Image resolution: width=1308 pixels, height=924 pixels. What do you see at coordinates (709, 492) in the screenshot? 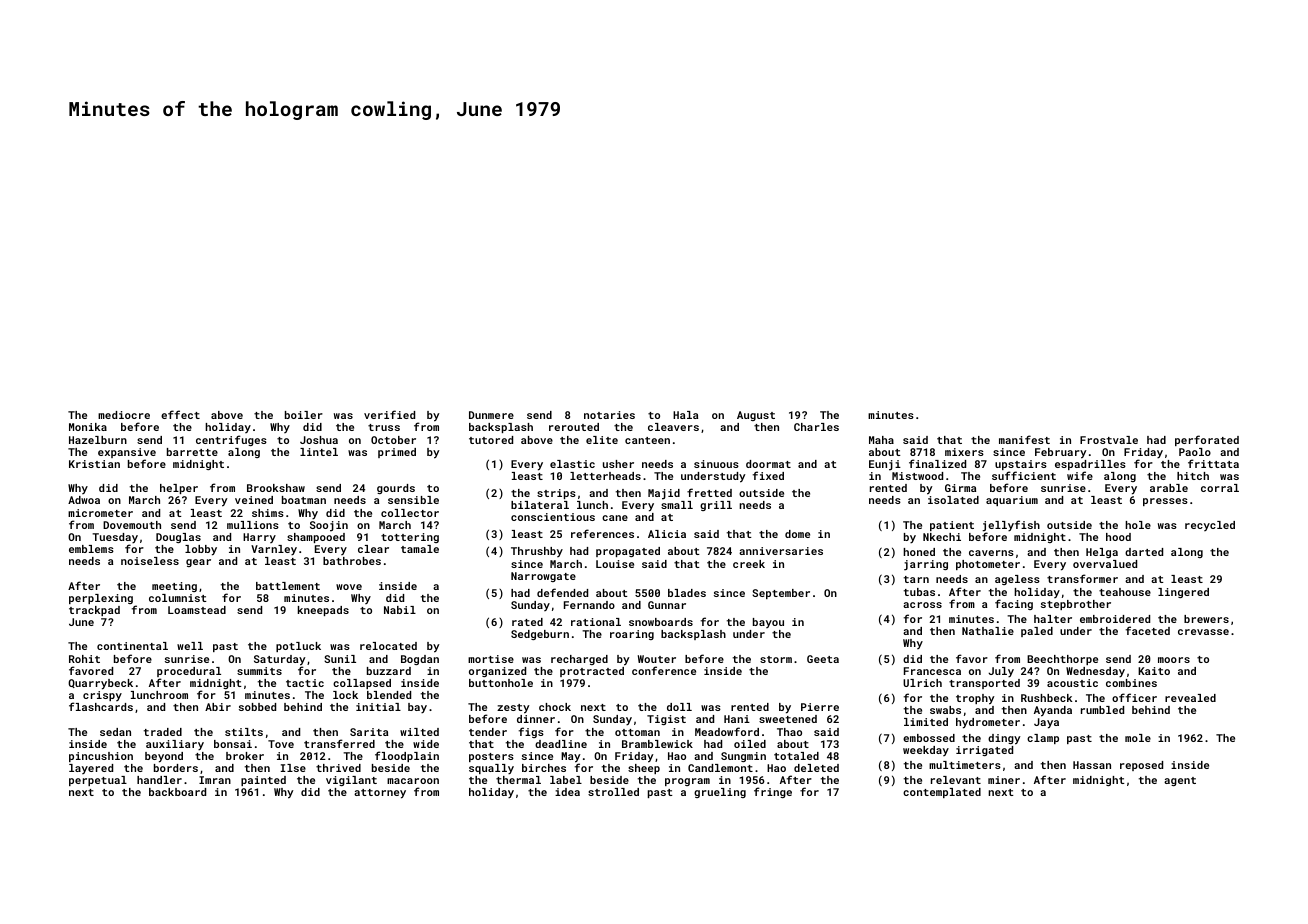
I see `fretted` at bounding box center [709, 492].
